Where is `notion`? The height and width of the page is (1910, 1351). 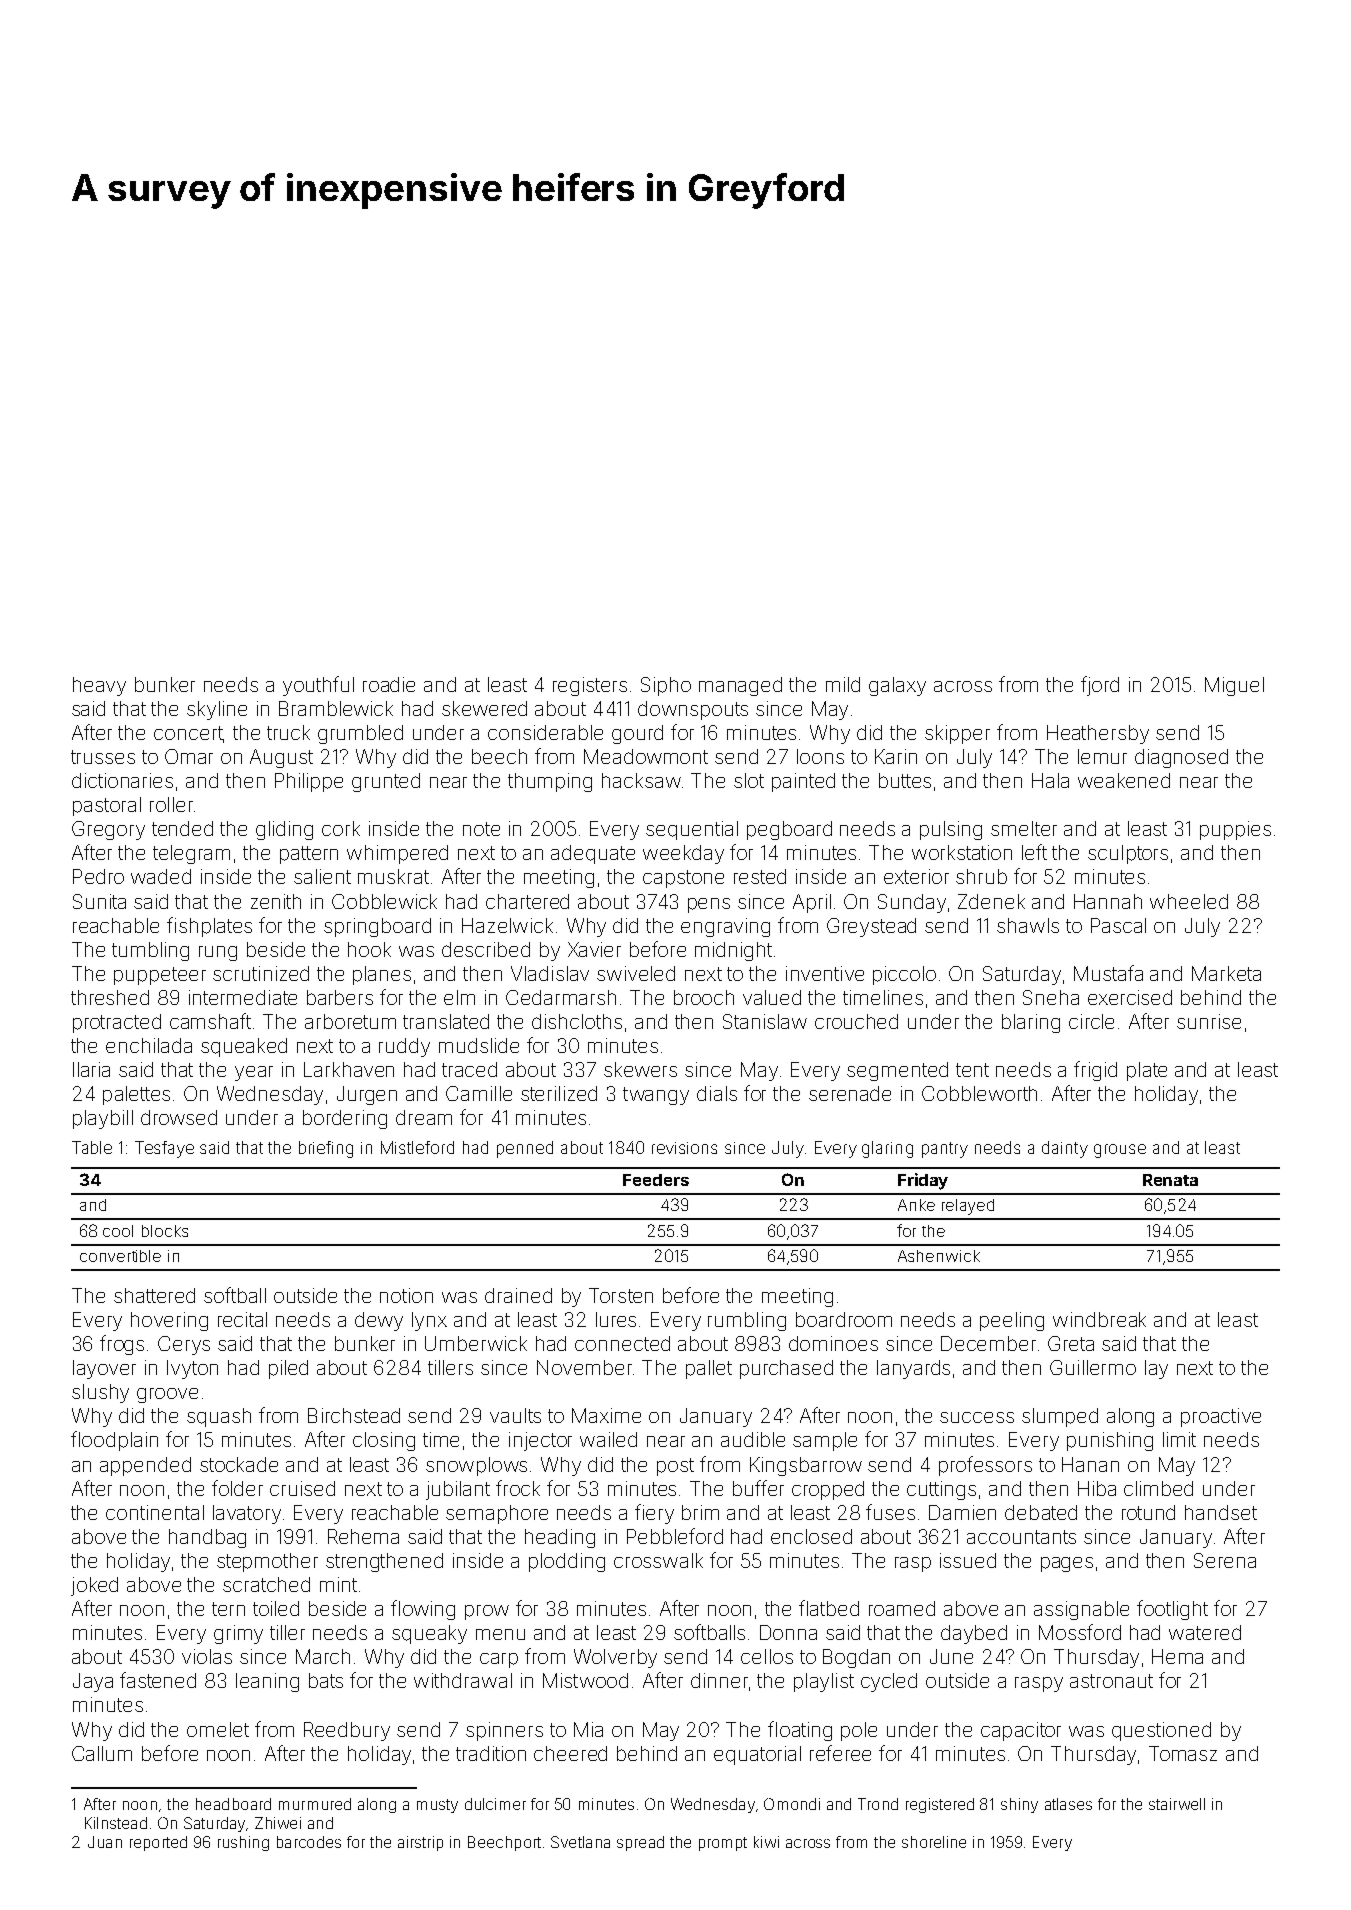 notion is located at coordinates (406, 1295).
